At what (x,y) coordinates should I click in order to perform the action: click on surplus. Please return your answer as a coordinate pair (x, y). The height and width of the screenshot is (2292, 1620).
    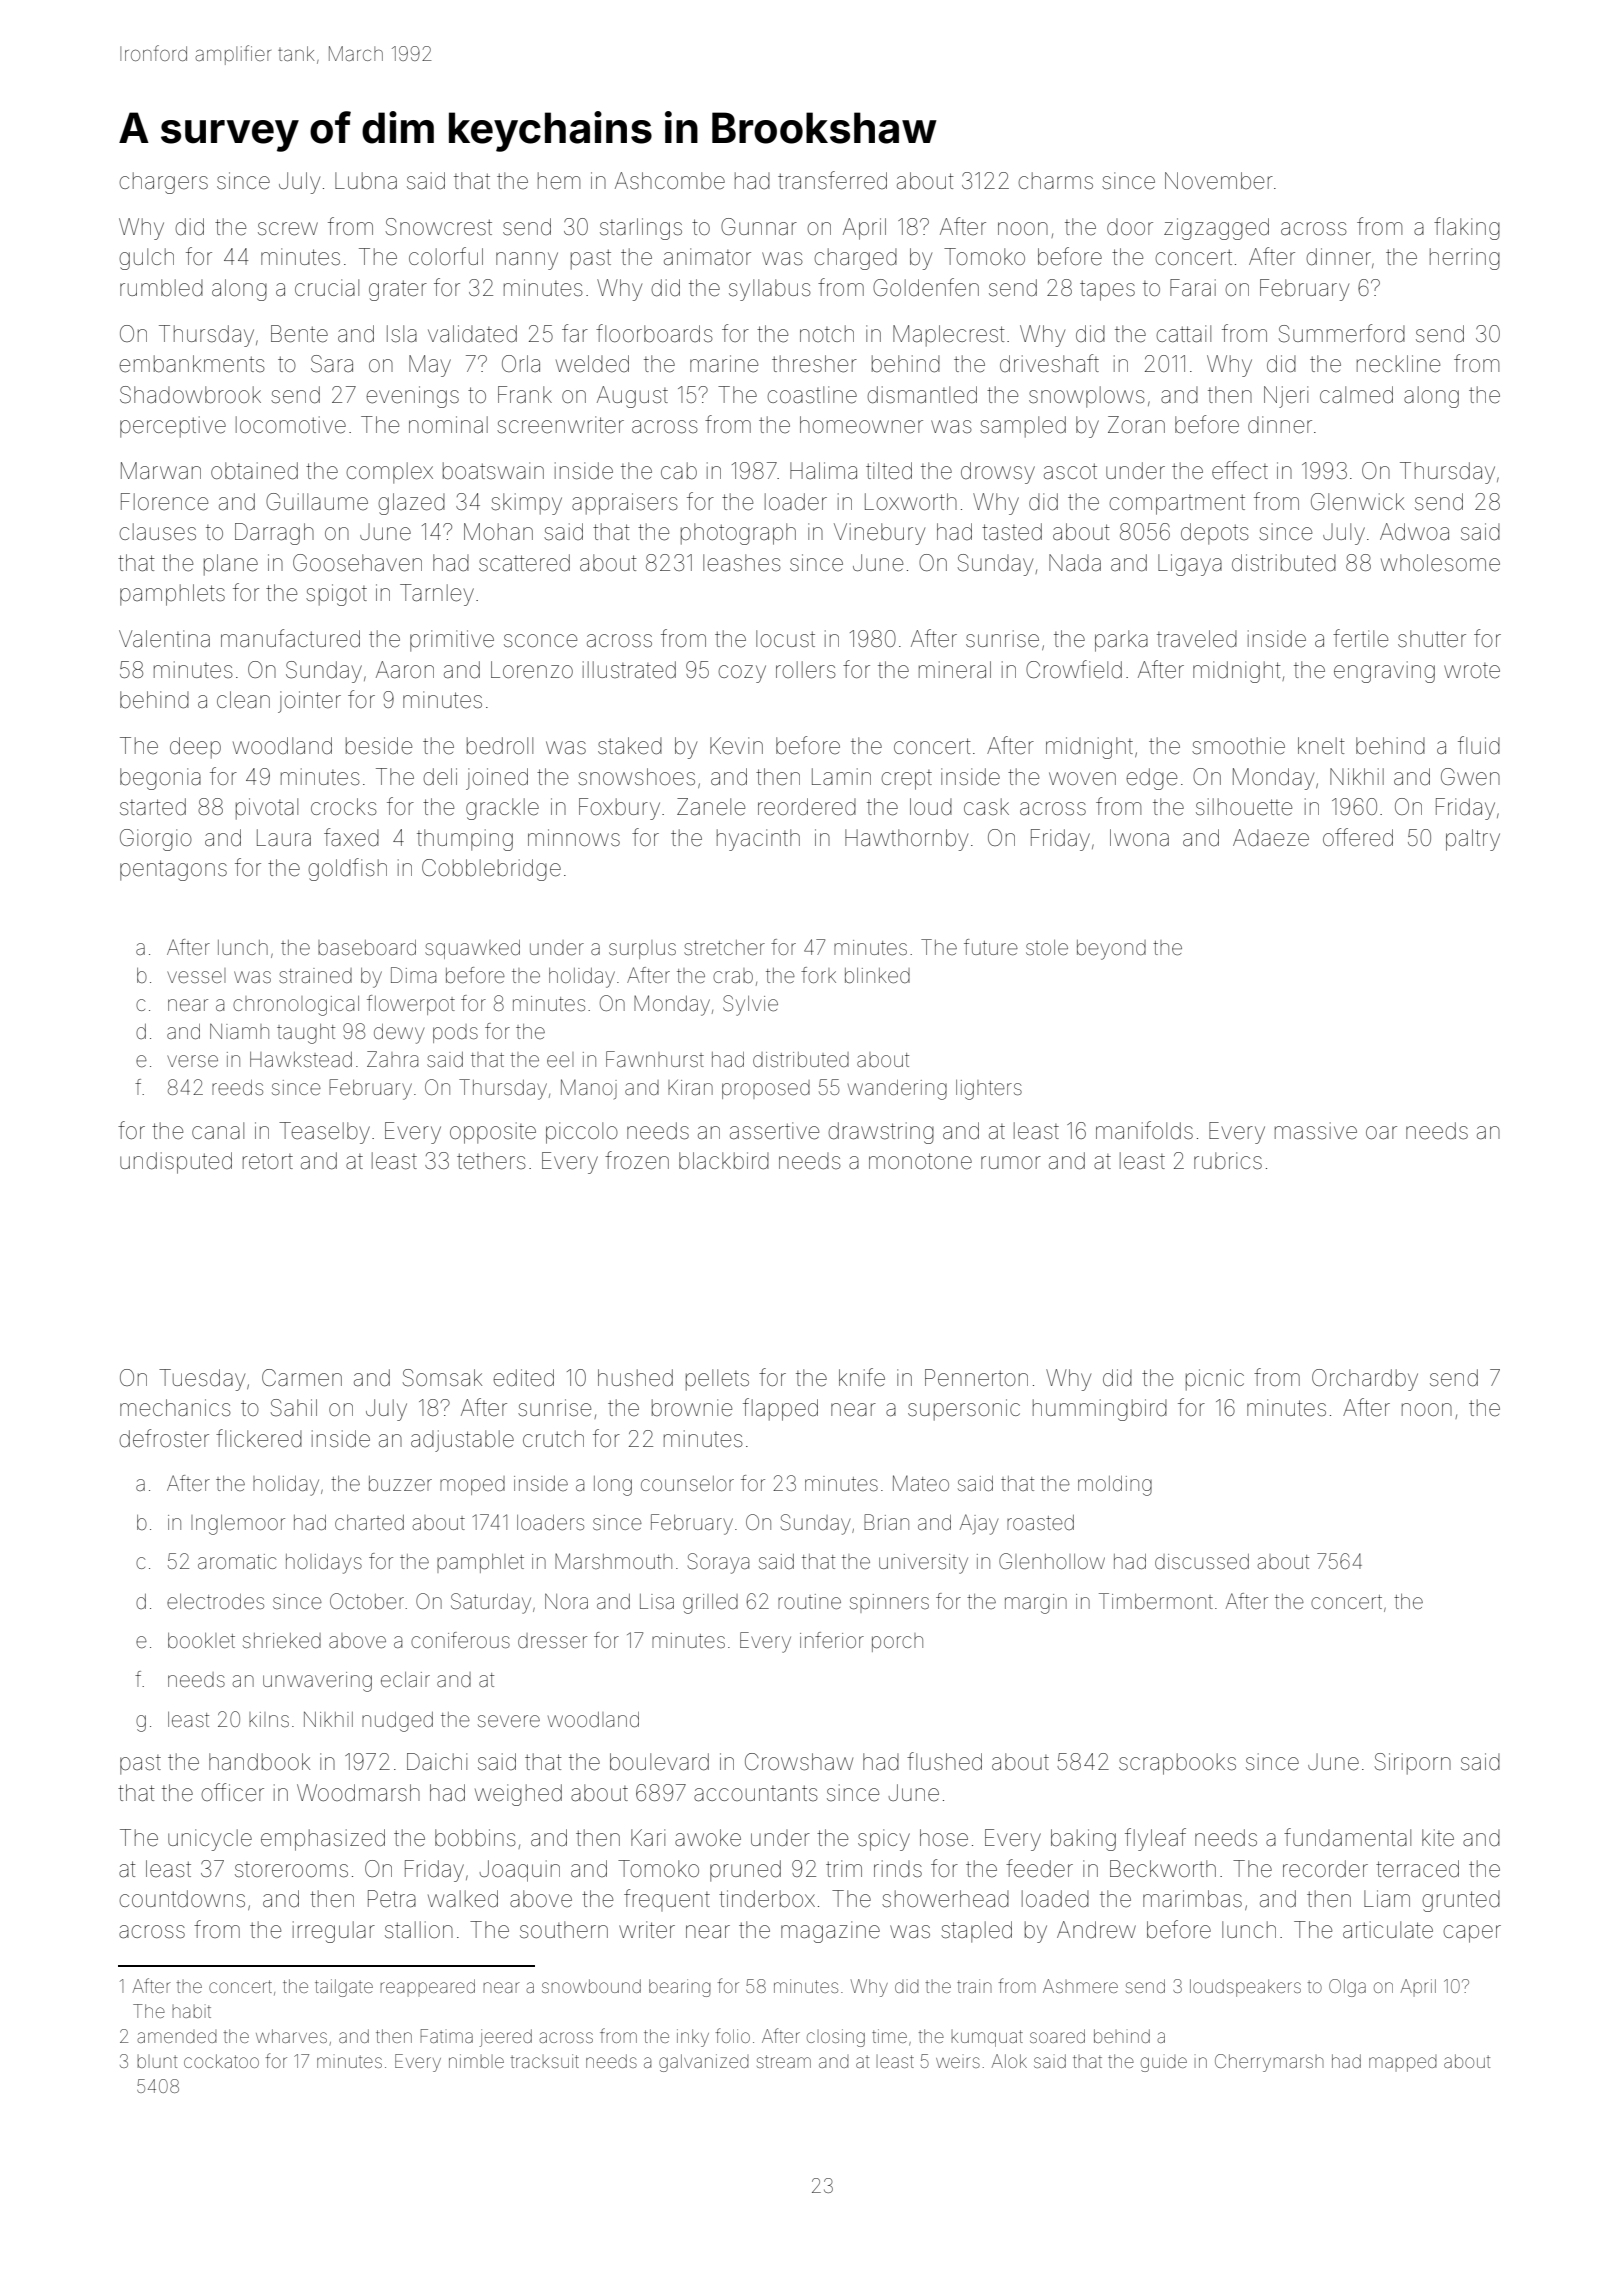
    Looking at the image, I should click on (642, 949).
